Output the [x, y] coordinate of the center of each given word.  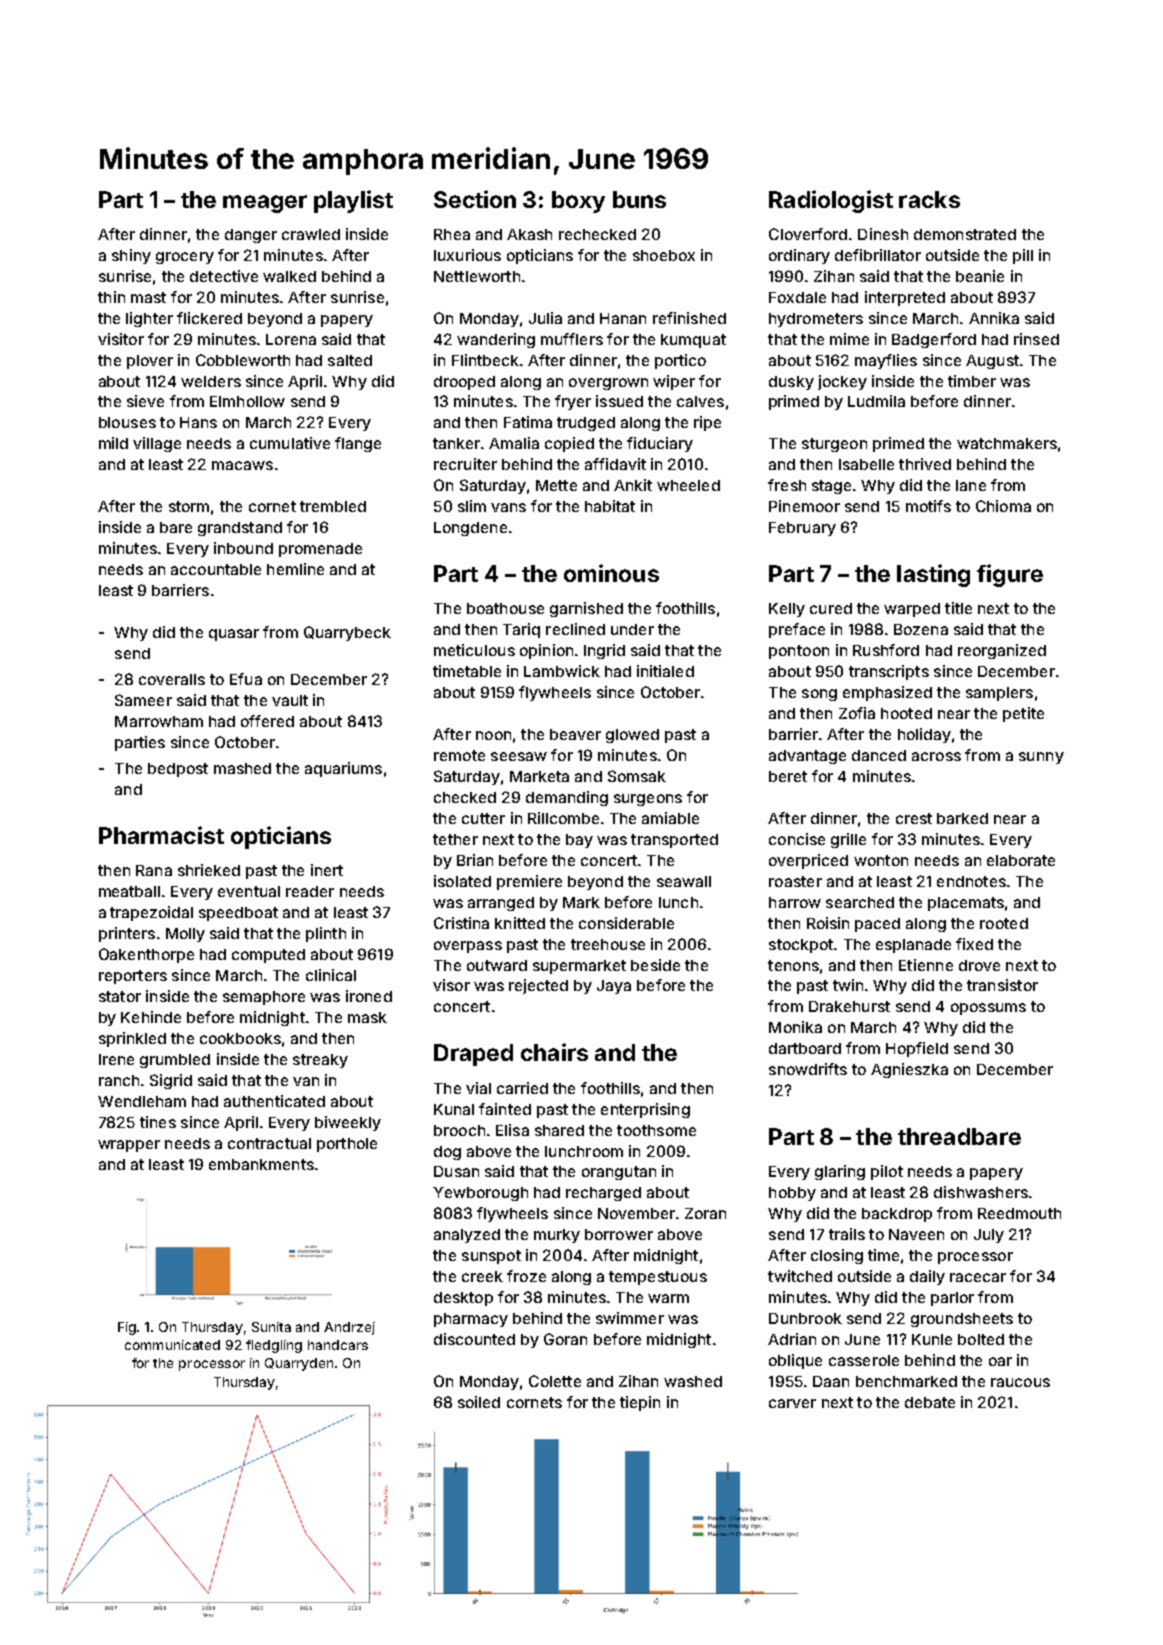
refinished [689, 318]
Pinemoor [804, 506]
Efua [246, 679]
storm [189, 506]
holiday [924, 735]
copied [569, 444]
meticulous [474, 650]
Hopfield [917, 1049]
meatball [129, 891]
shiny [131, 256]
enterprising [645, 1110]
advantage [807, 757]
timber [972, 381]
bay [579, 841]
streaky [320, 1061]
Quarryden [299, 1364]
